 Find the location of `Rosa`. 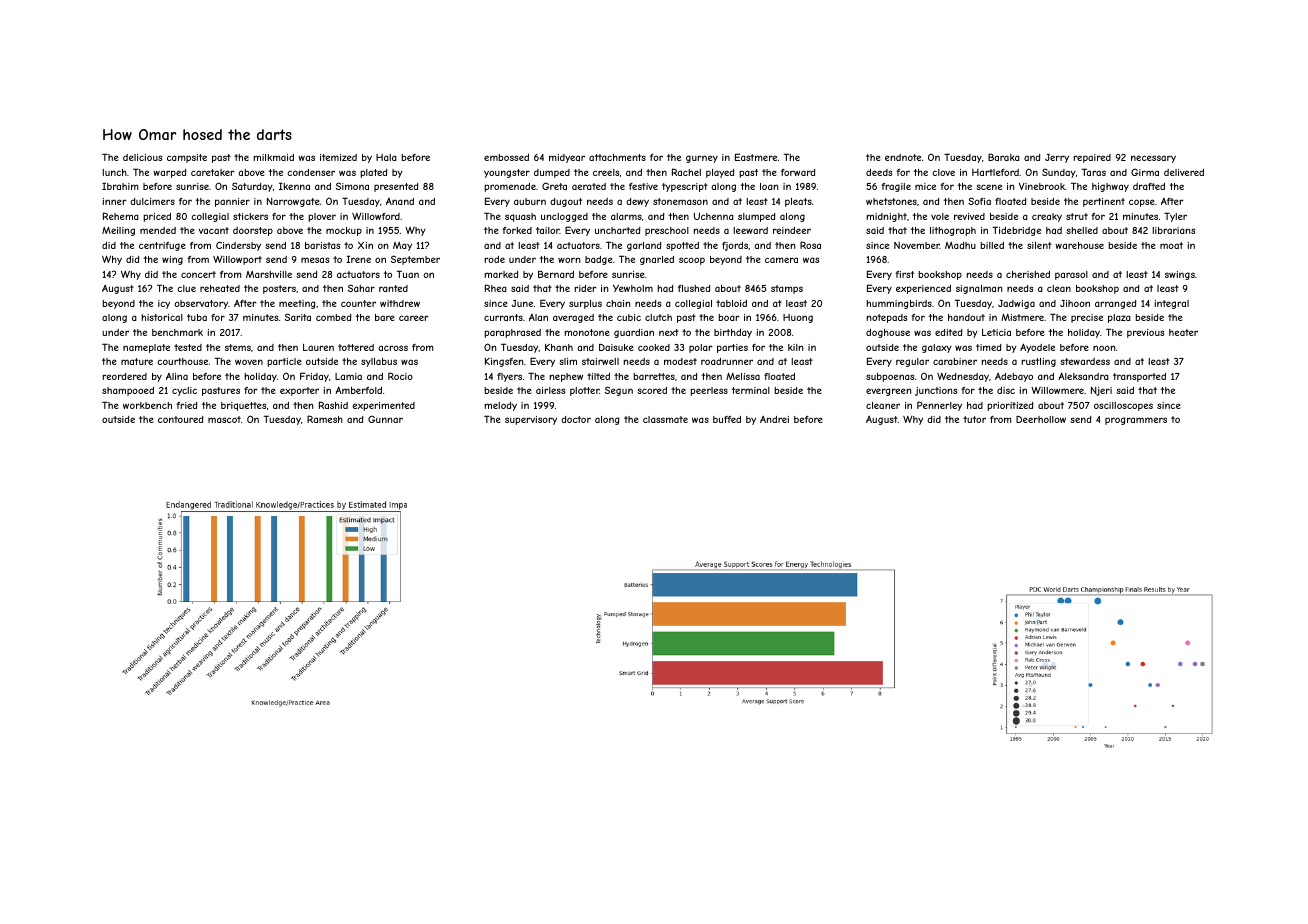

Rosa is located at coordinates (810, 245).
